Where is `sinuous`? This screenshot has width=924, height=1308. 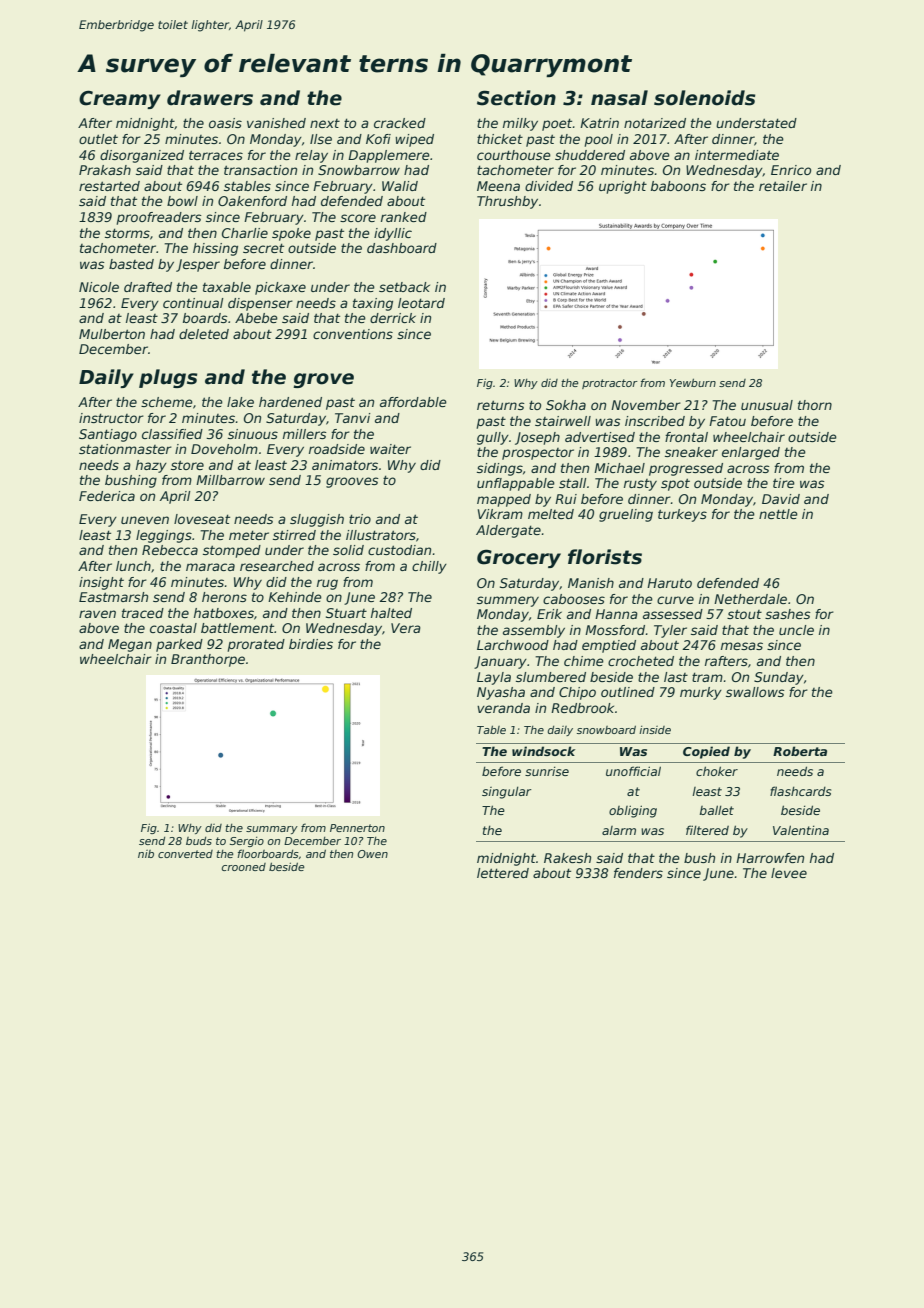
sinuous is located at coordinates (253, 434).
